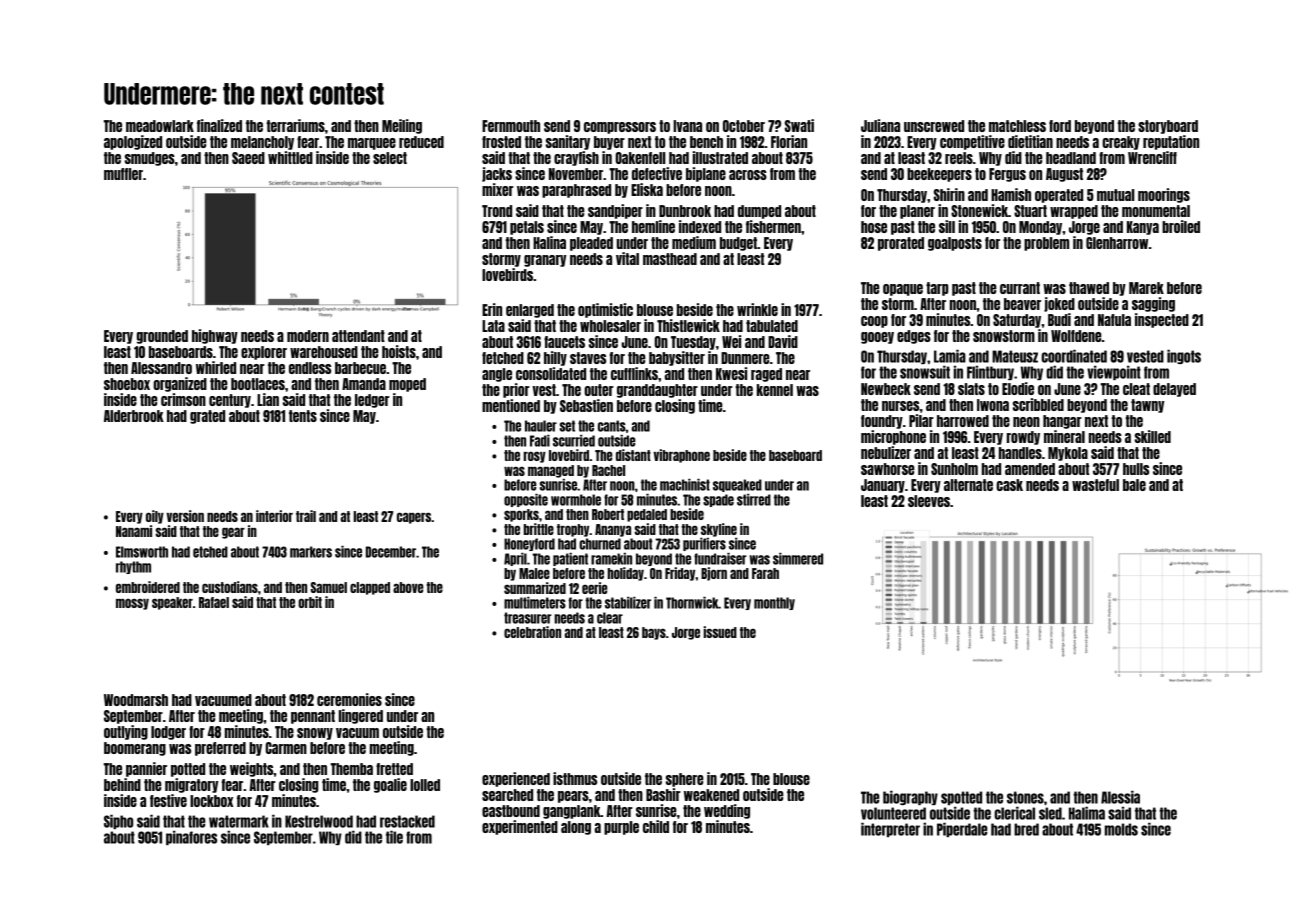  Describe the element at coordinates (219, 125) in the screenshot. I see `finalized` at that location.
